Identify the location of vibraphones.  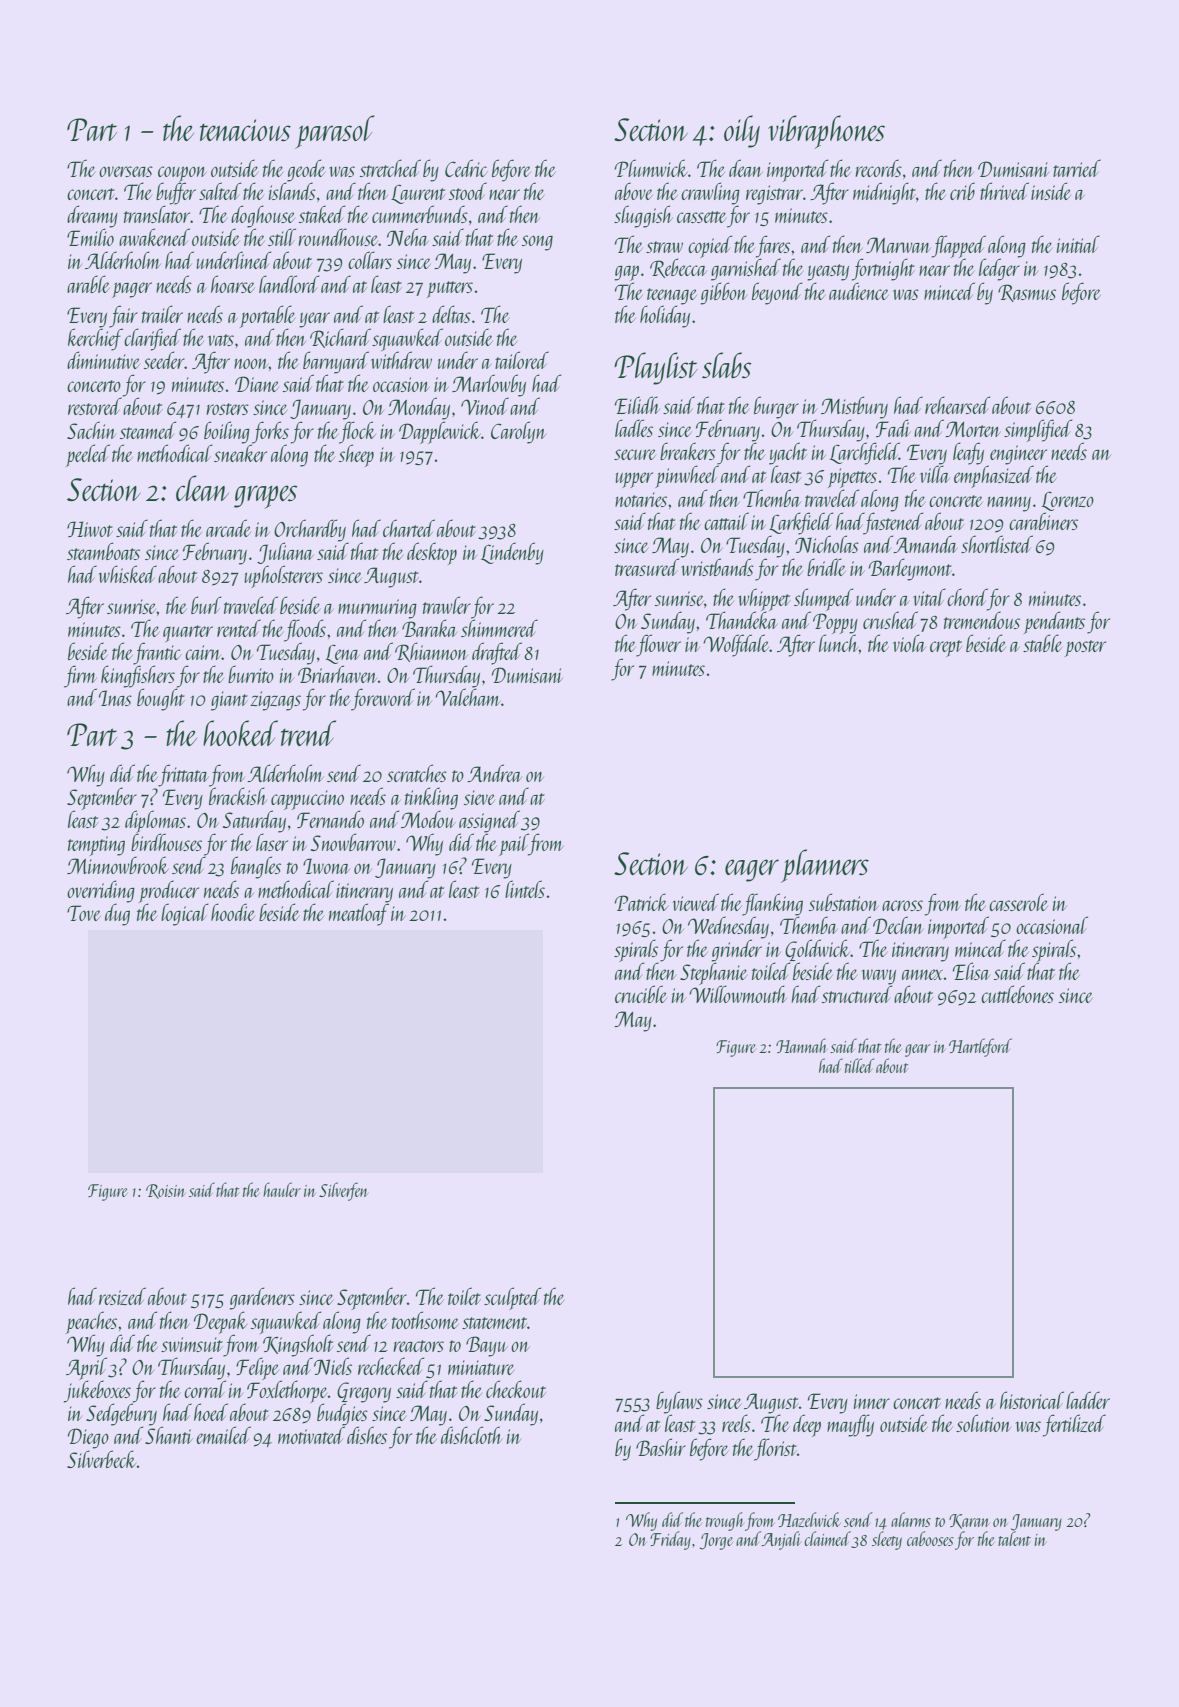
(826, 132).
